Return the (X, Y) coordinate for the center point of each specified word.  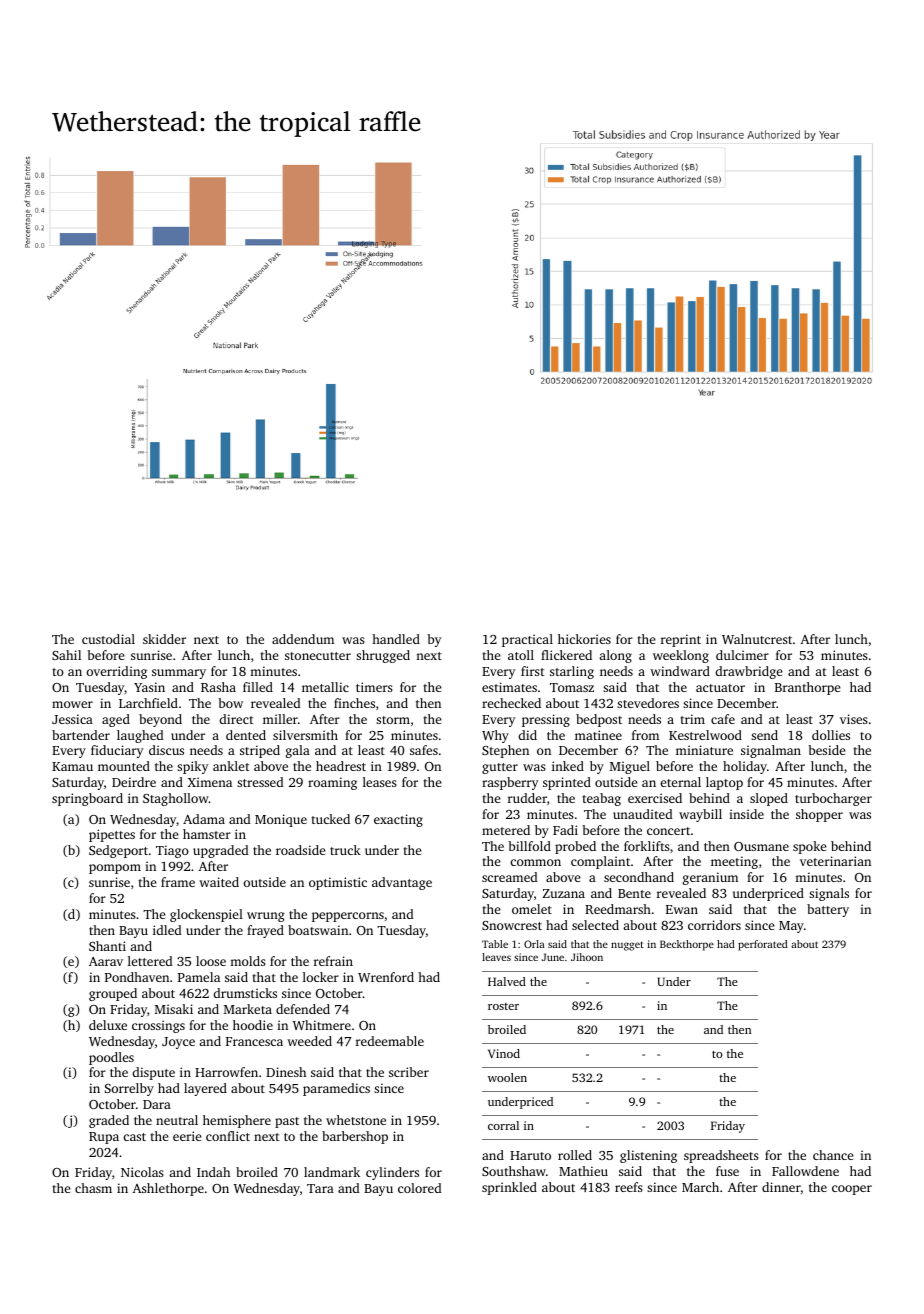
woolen (507, 1077)
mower (72, 704)
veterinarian (835, 861)
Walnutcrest (757, 639)
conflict (228, 1136)
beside (827, 750)
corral (503, 1125)
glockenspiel (206, 915)
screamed (510, 877)
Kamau (72, 766)
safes (424, 750)
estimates (509, 687)
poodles (111, 1058)
